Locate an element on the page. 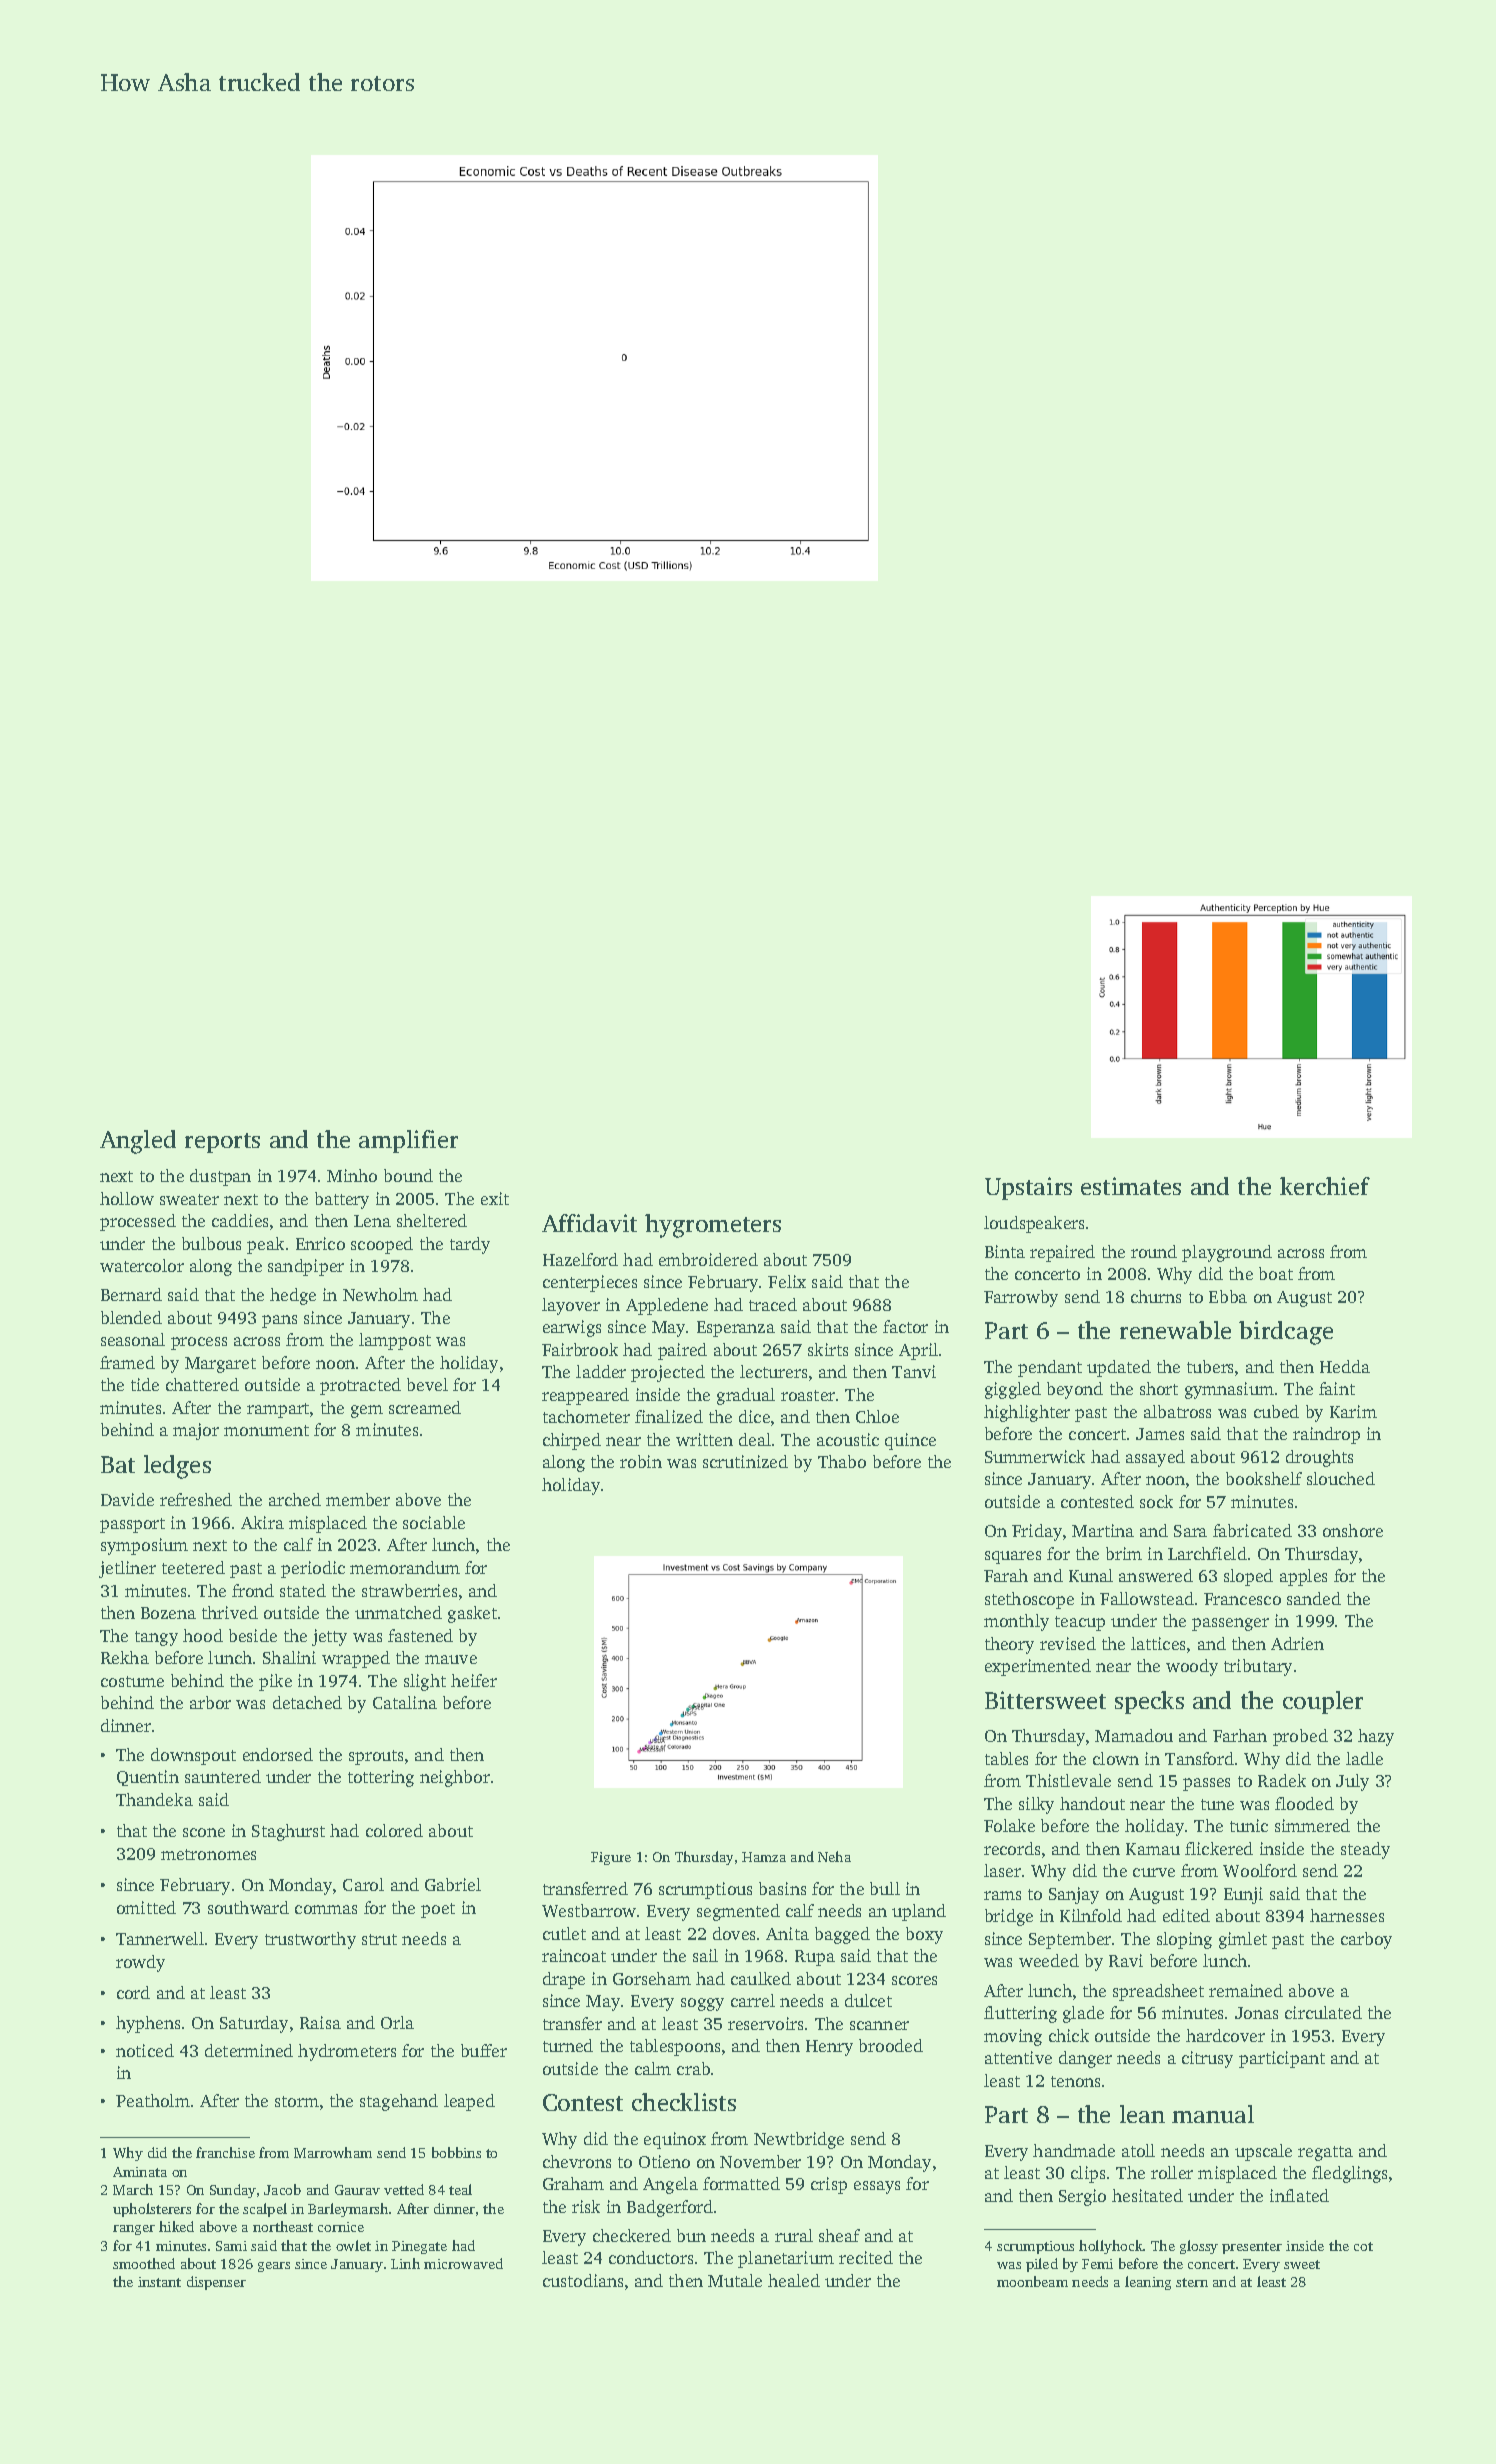 The width and height of the image is (1496, 2464). estimates is located at coordinates (1131, 1186).
